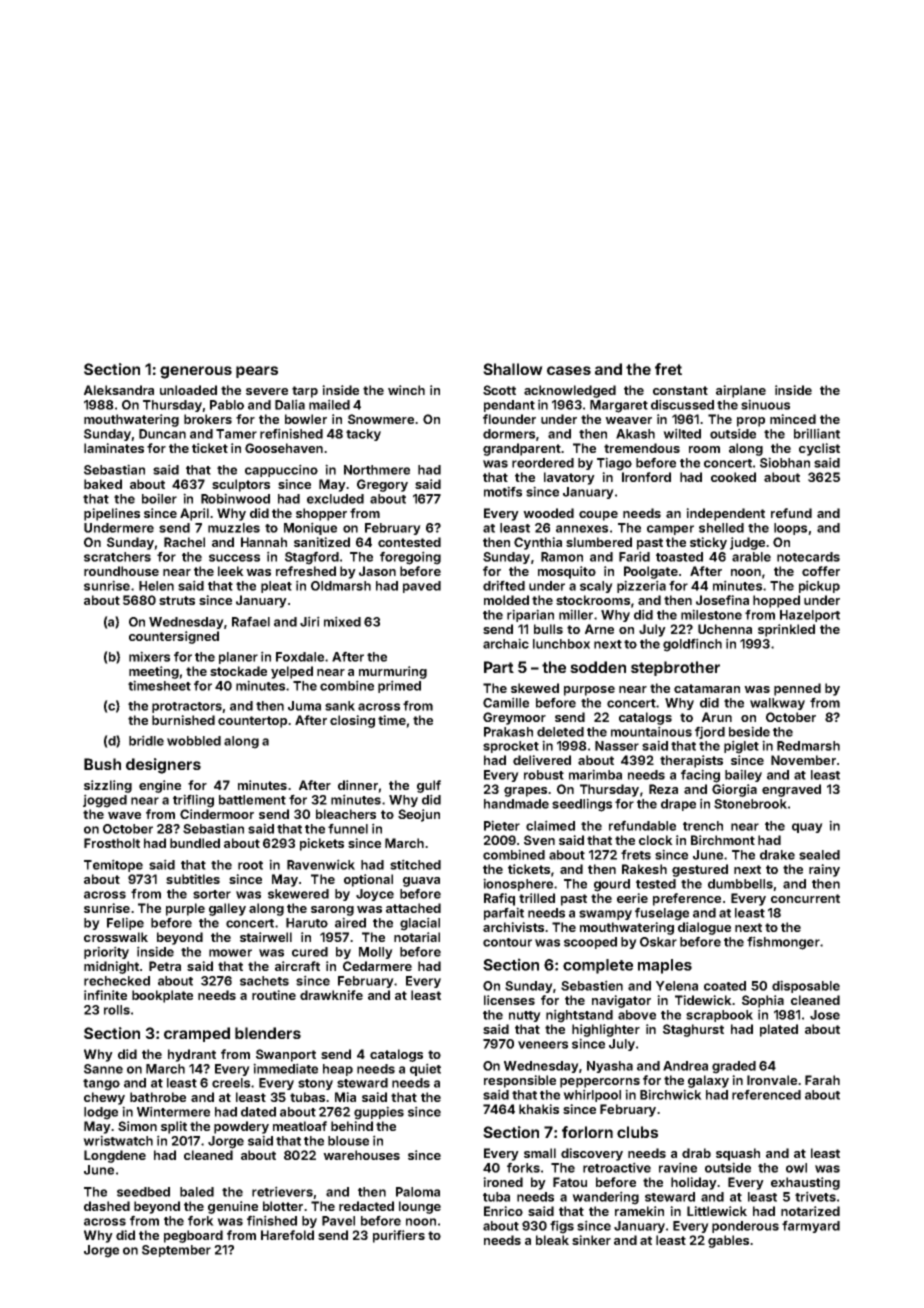  I want to click on cappuccino, so click(281, 470).
